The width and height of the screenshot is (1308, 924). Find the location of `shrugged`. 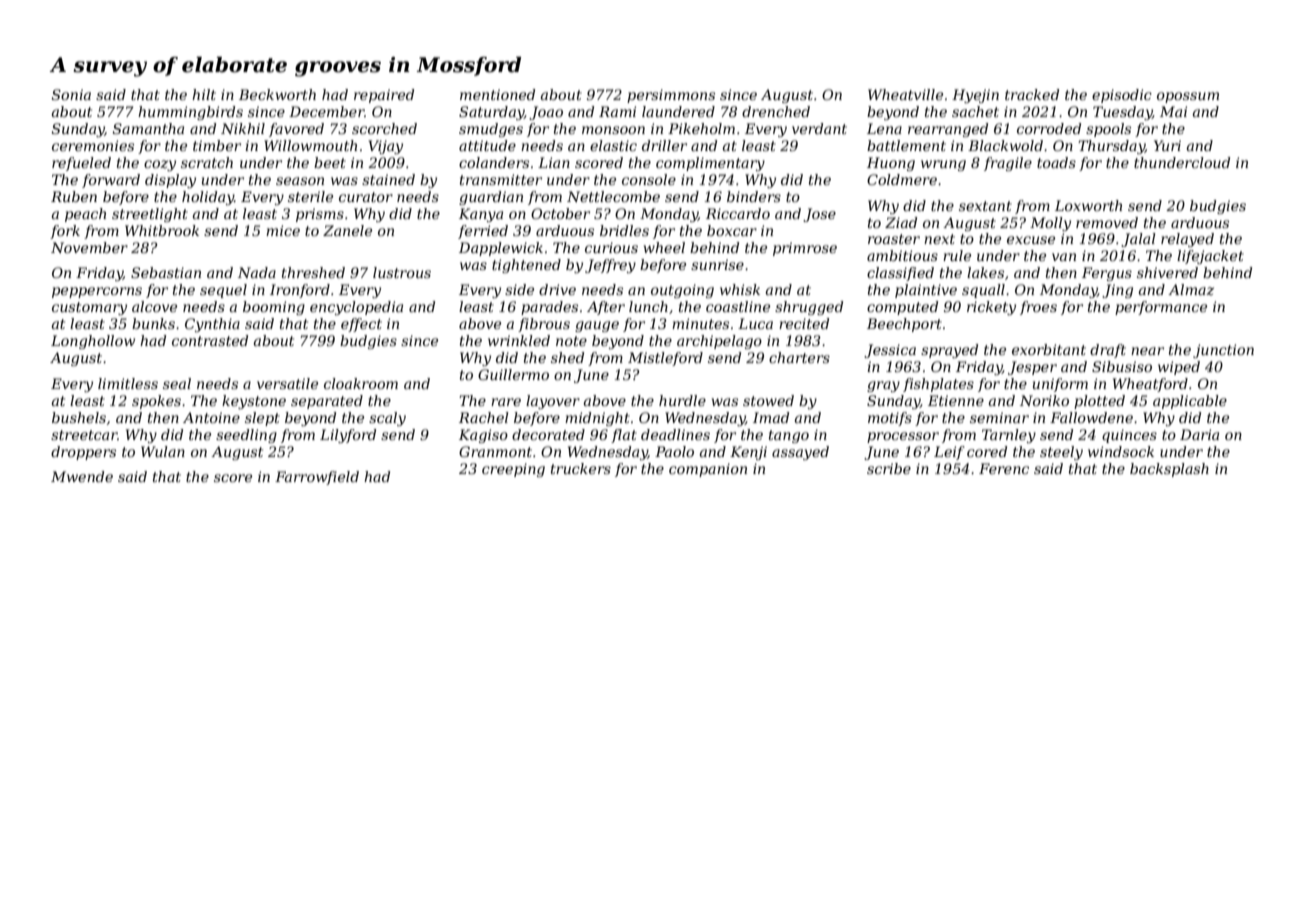

shrugged is located at coordinates (809, 308).
